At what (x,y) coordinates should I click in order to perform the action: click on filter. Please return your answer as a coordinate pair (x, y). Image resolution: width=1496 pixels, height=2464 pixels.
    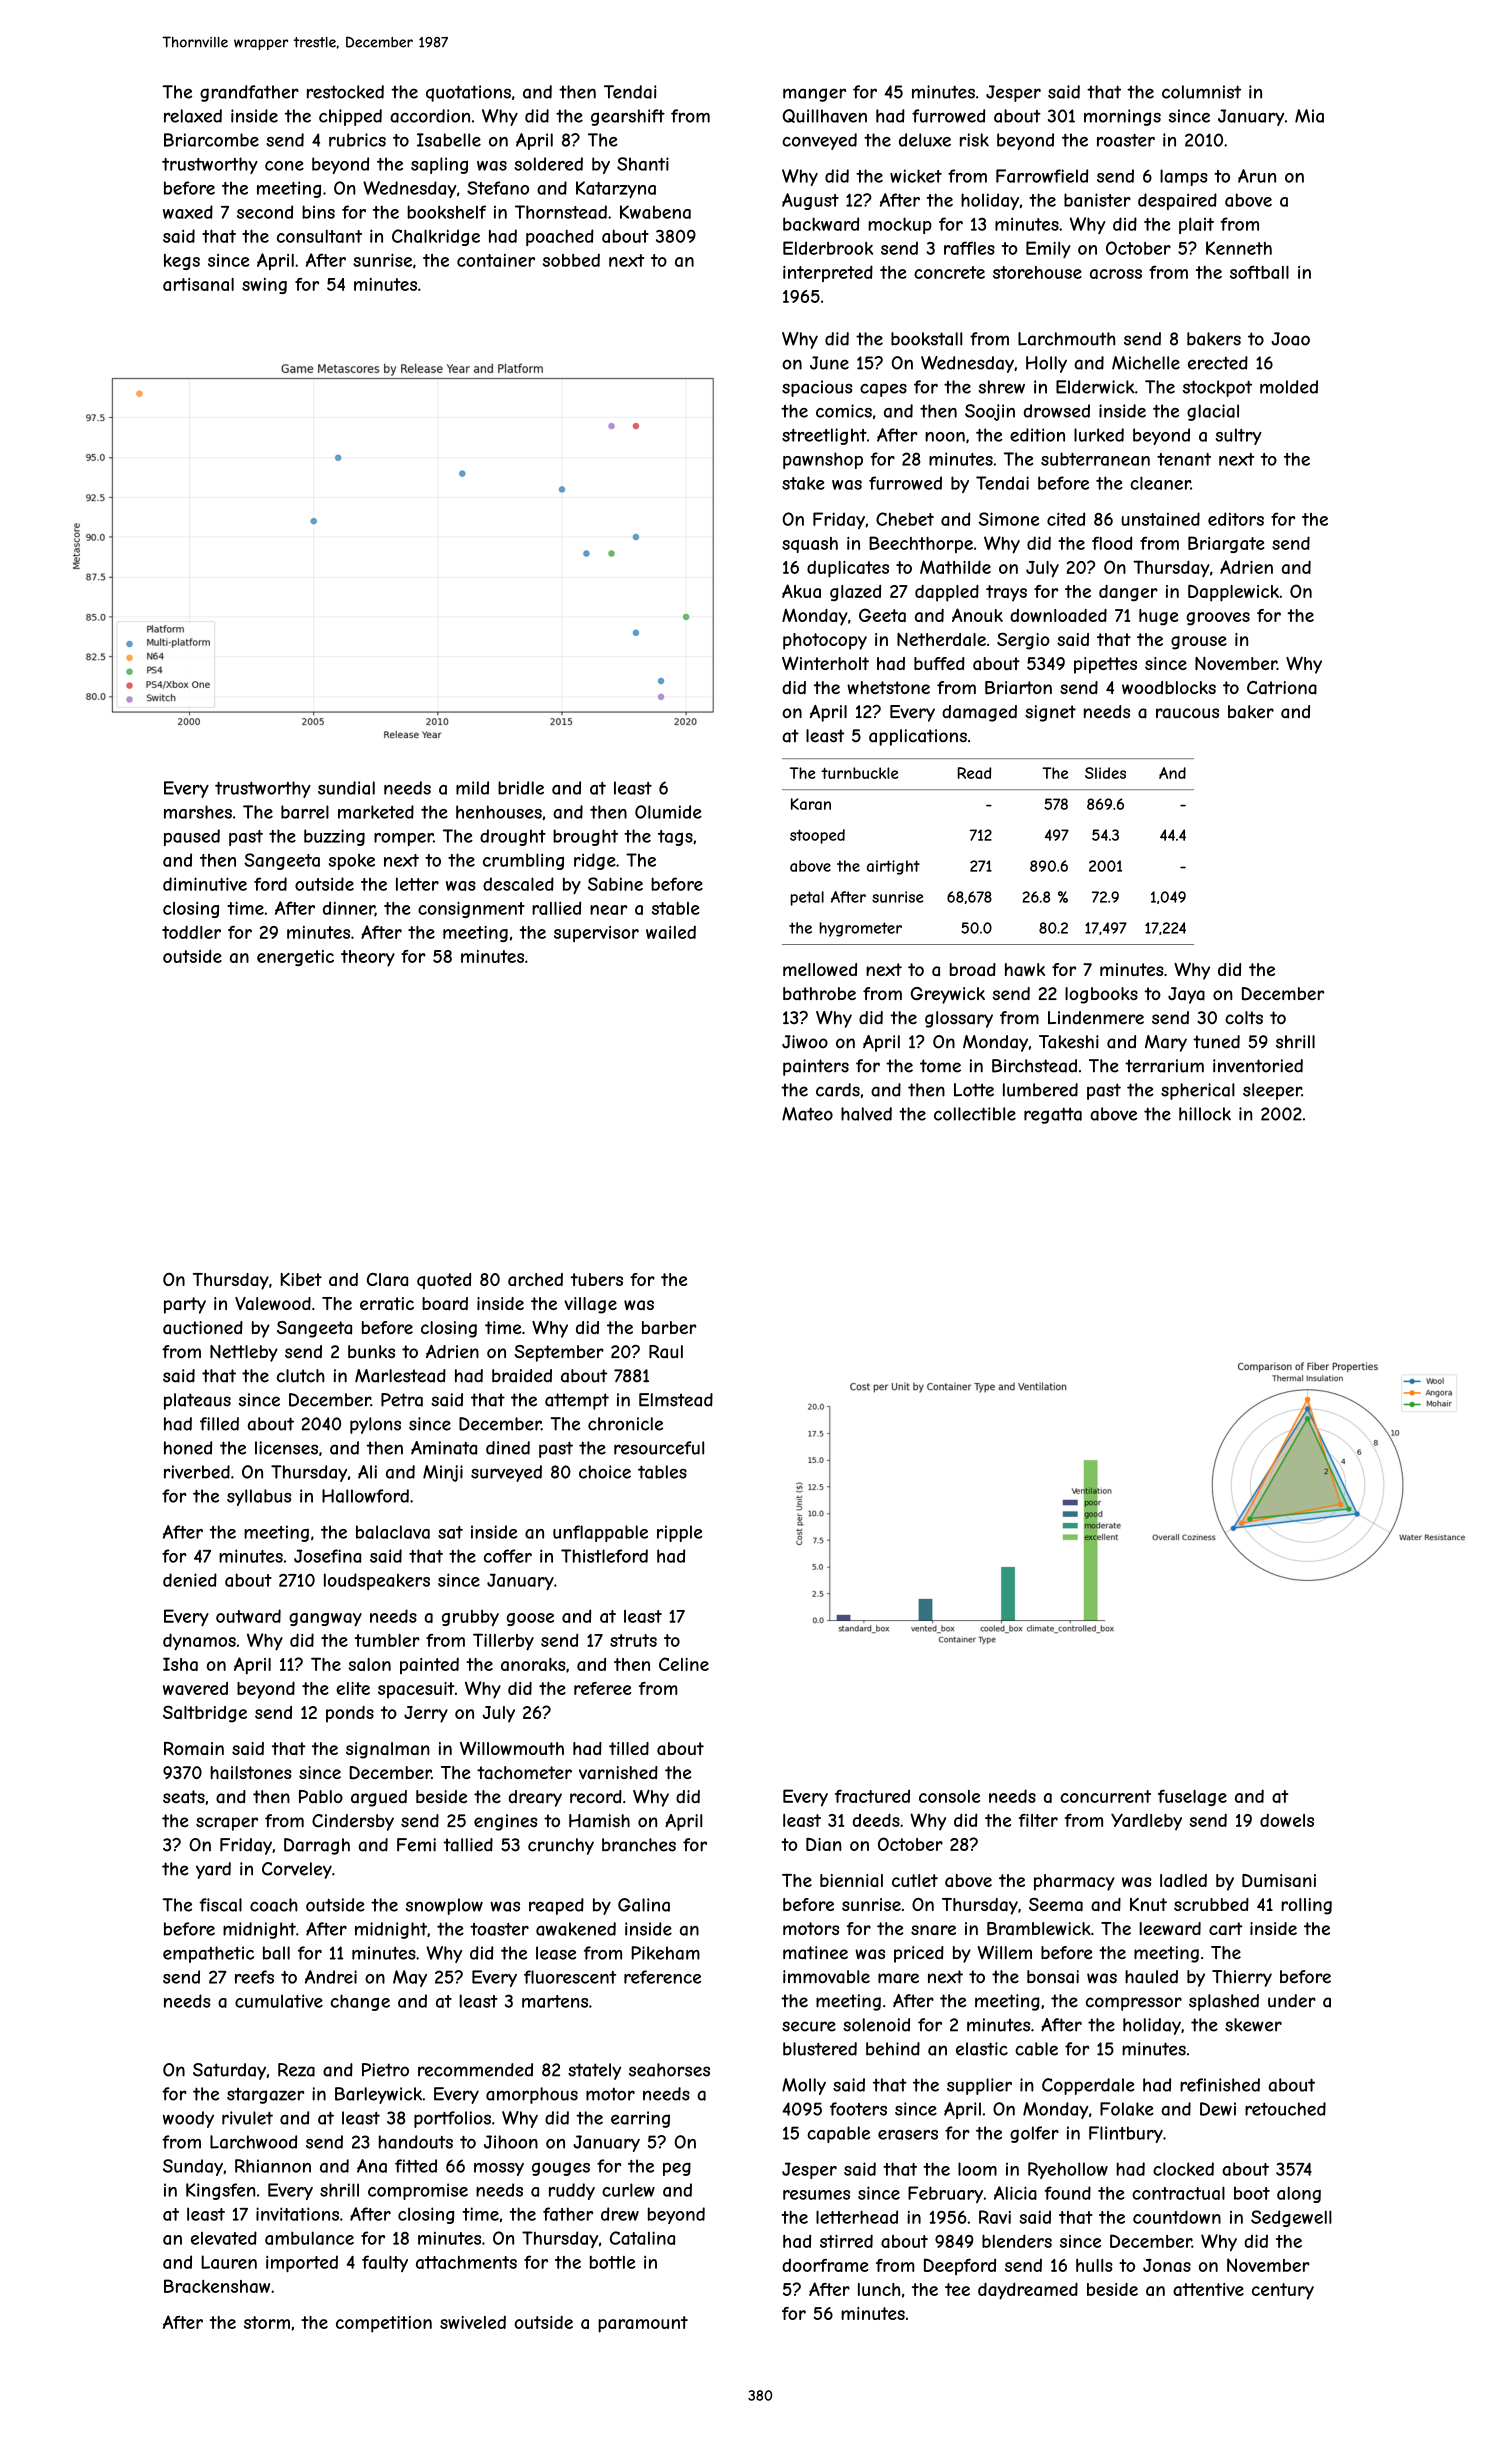
    Looking at the image, I should click on (1038, 1820).
